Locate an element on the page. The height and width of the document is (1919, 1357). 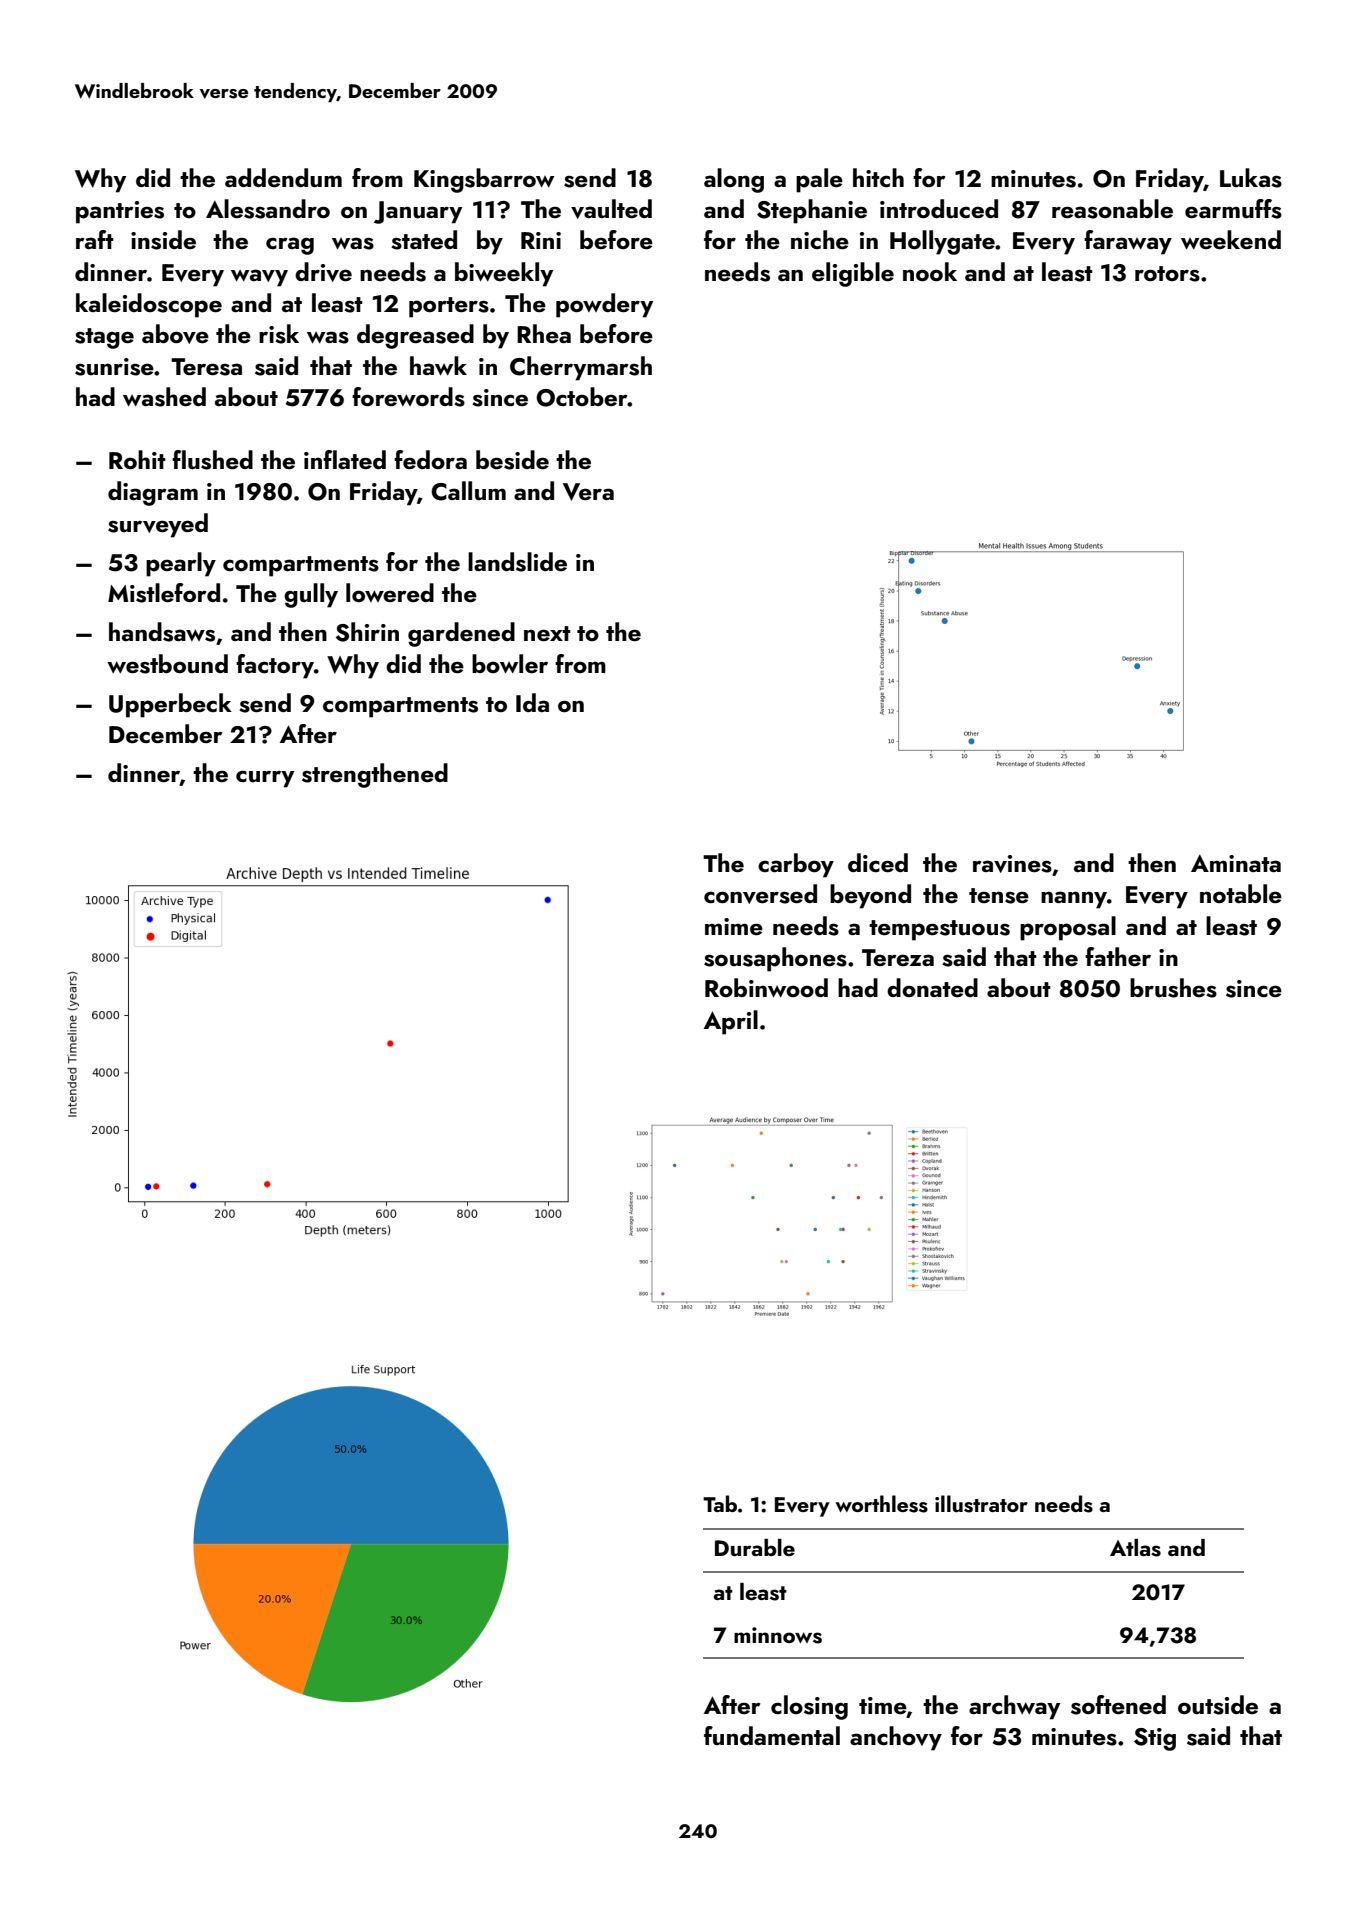
Durable is located at coordinates (755, 1547).
